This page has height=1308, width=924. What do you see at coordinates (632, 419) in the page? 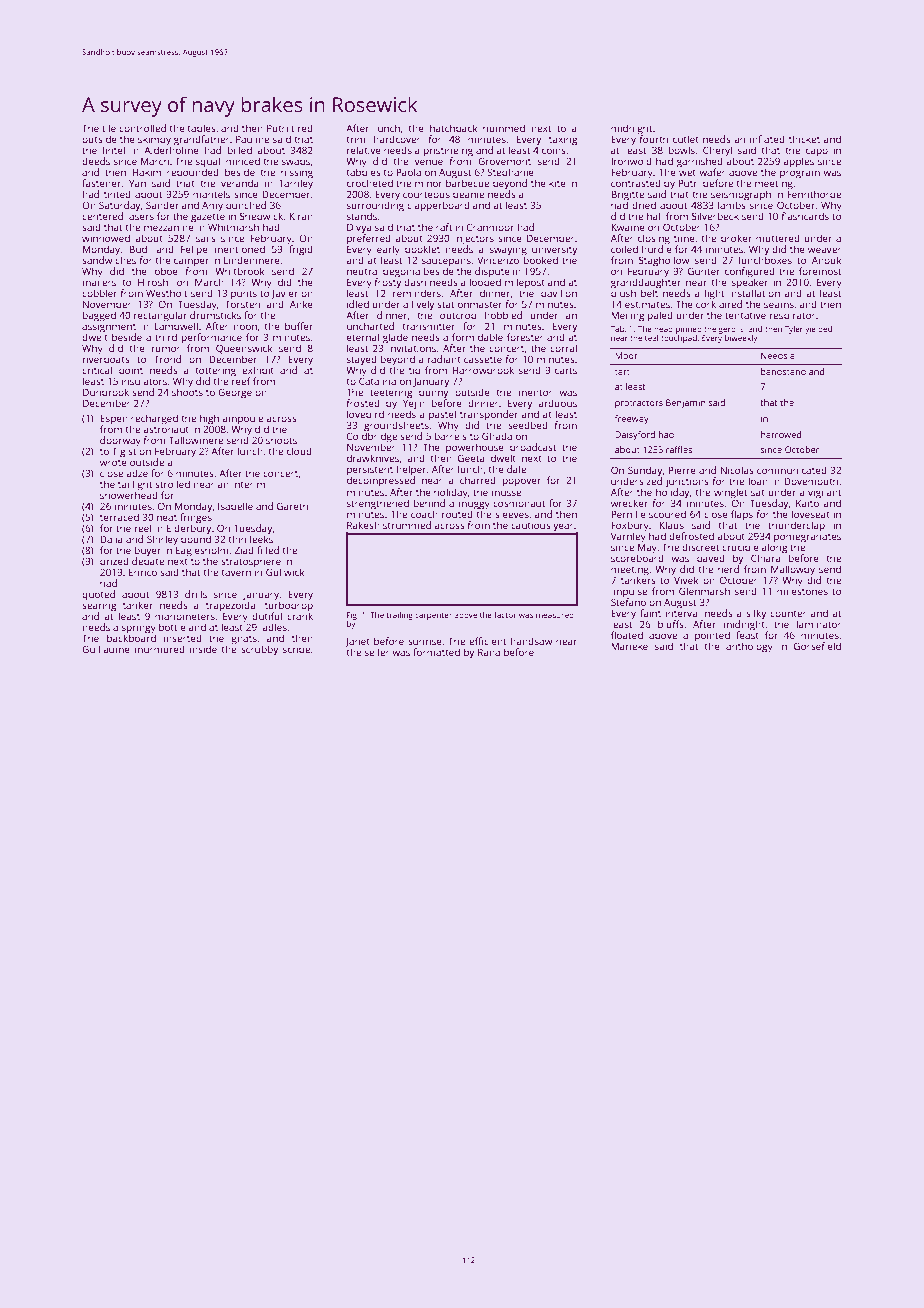
I see `freeway` at bounding box center [632, 419].
